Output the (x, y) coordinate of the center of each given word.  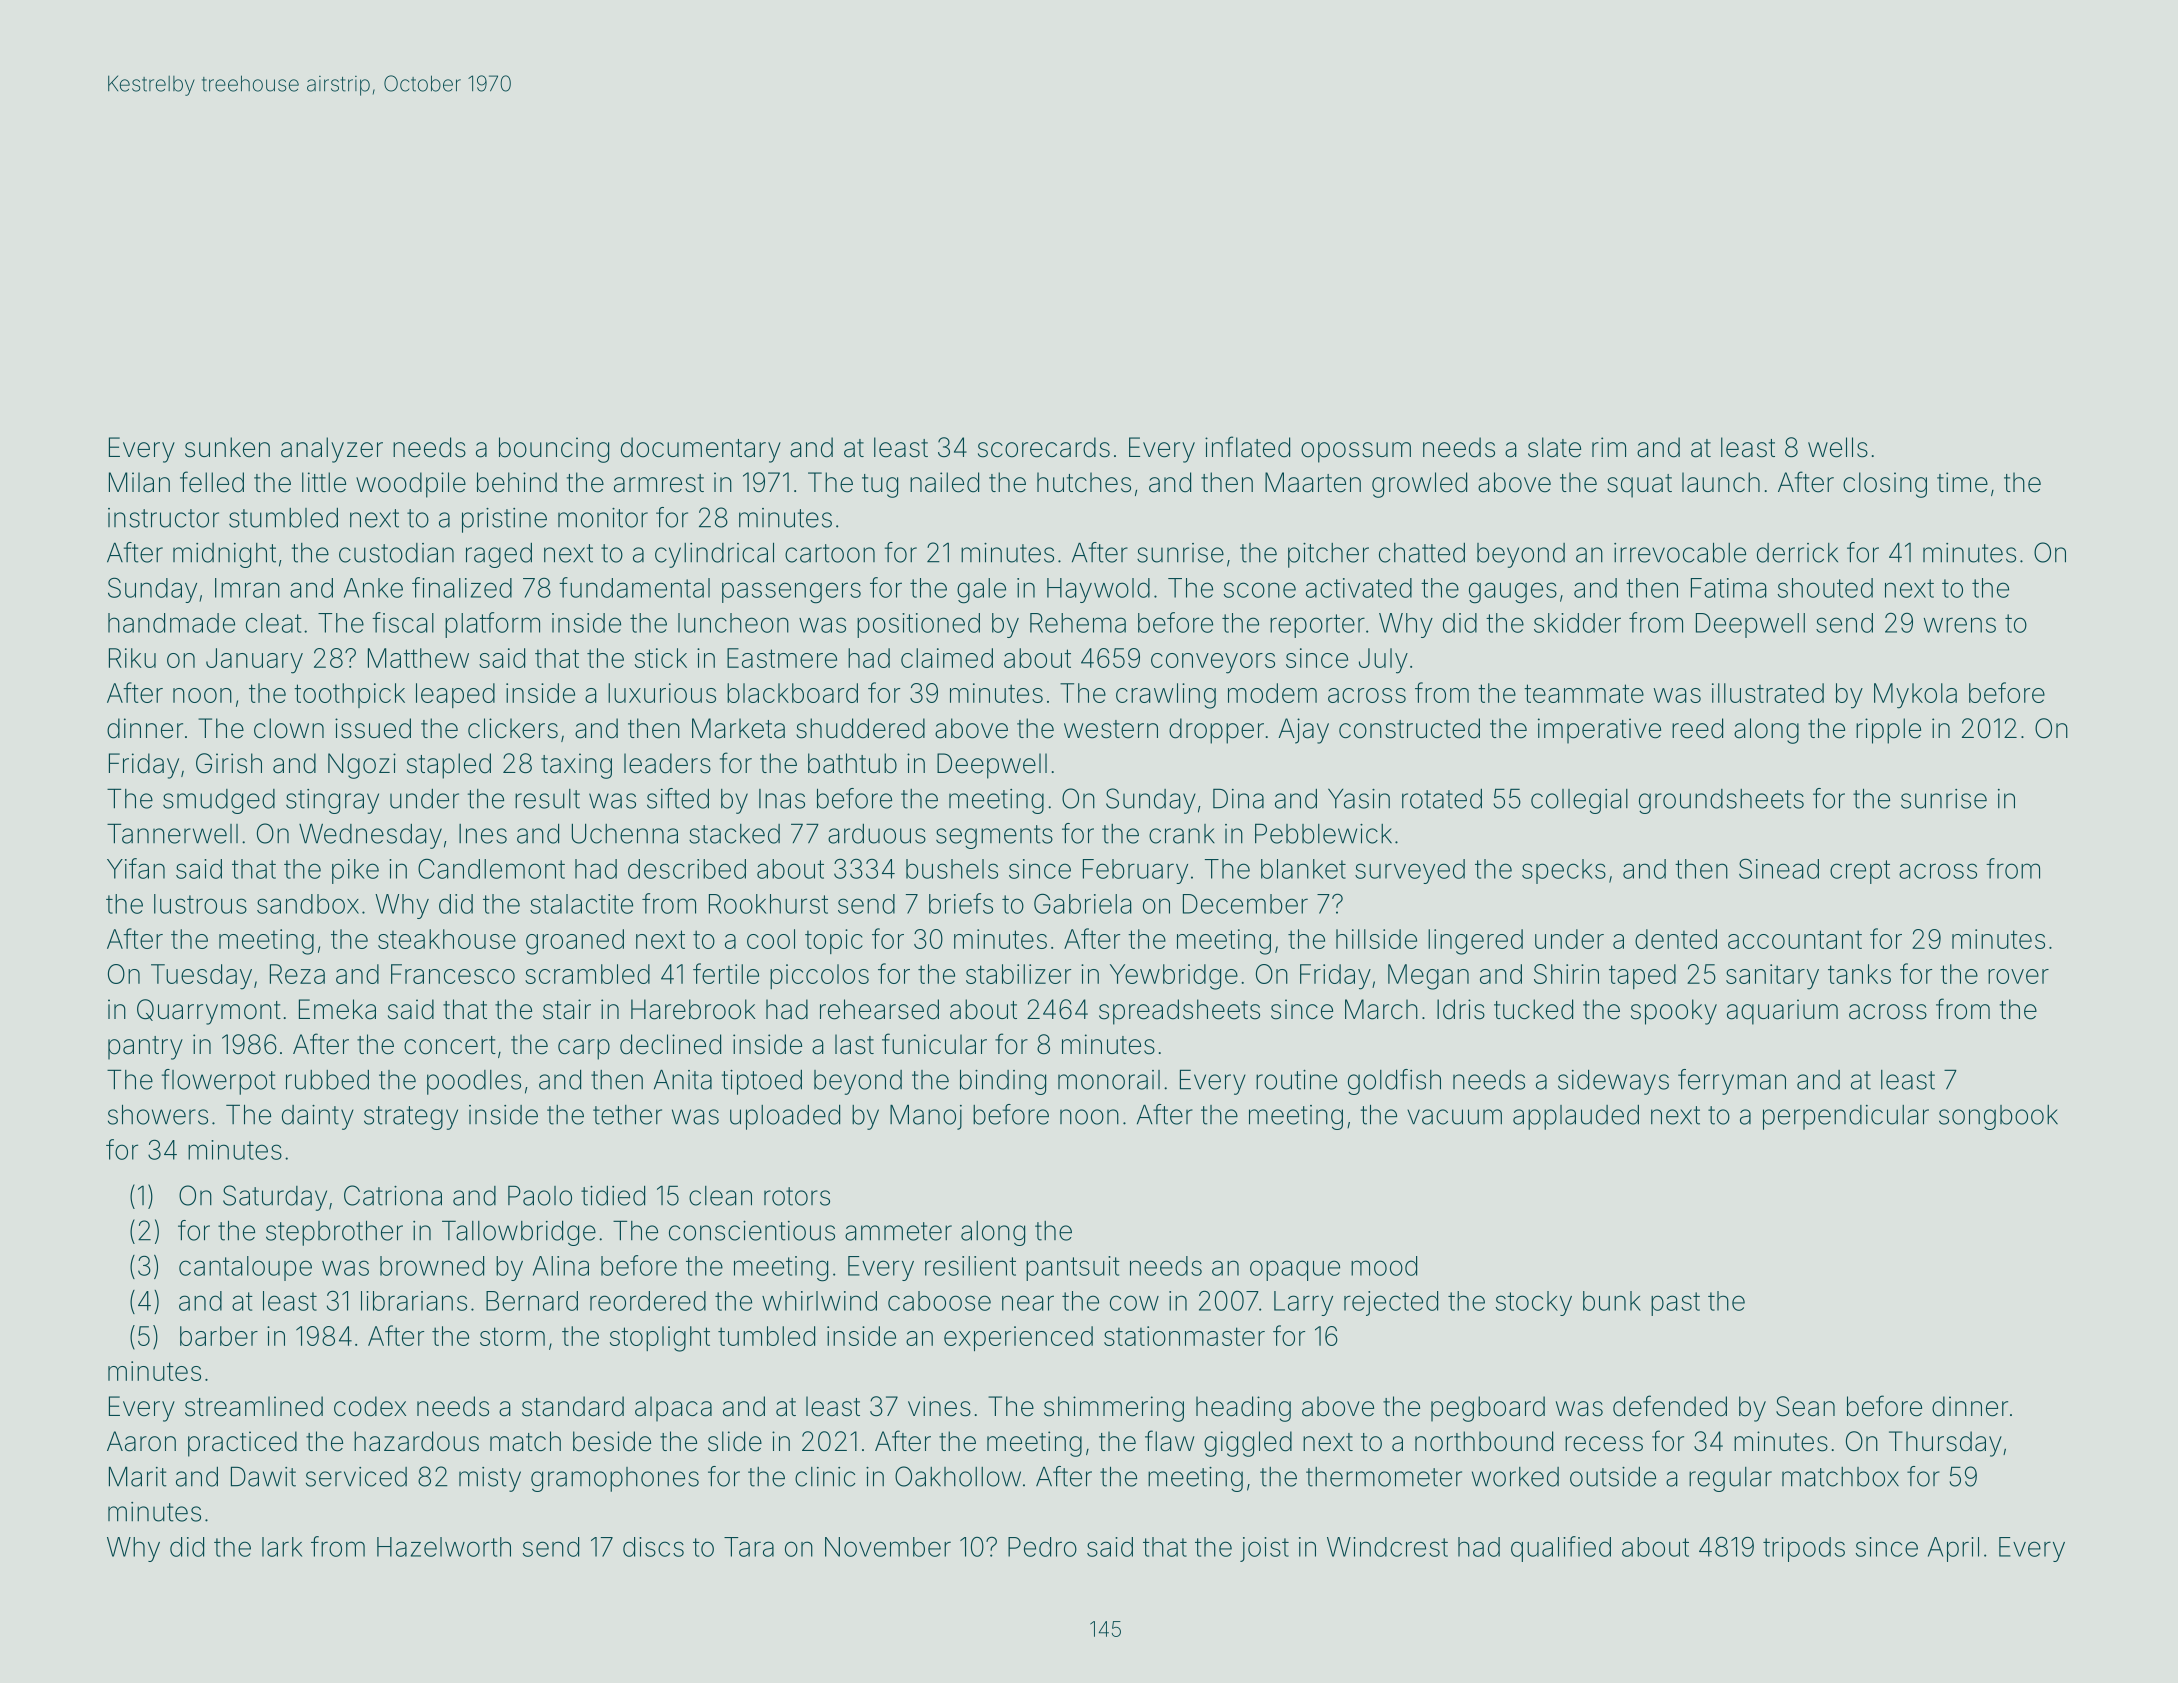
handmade (171, 623)
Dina (1238, 798)
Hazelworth (444, 1547)
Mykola (1915, 696)
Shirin (1566, 974)
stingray (332, 801)
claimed (947, 658)
